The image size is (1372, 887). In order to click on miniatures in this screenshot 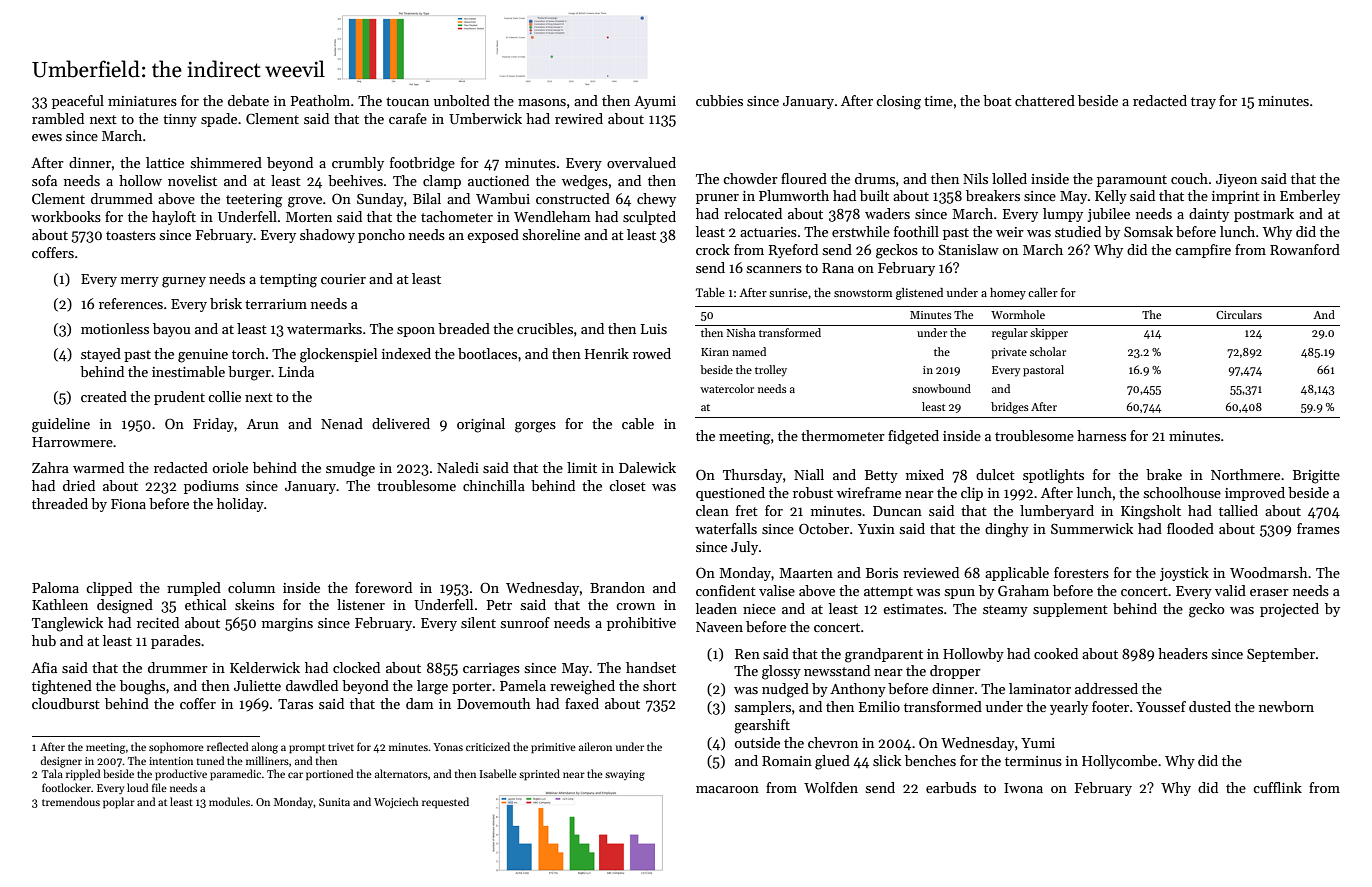, I will do `click(142, 101)`.
